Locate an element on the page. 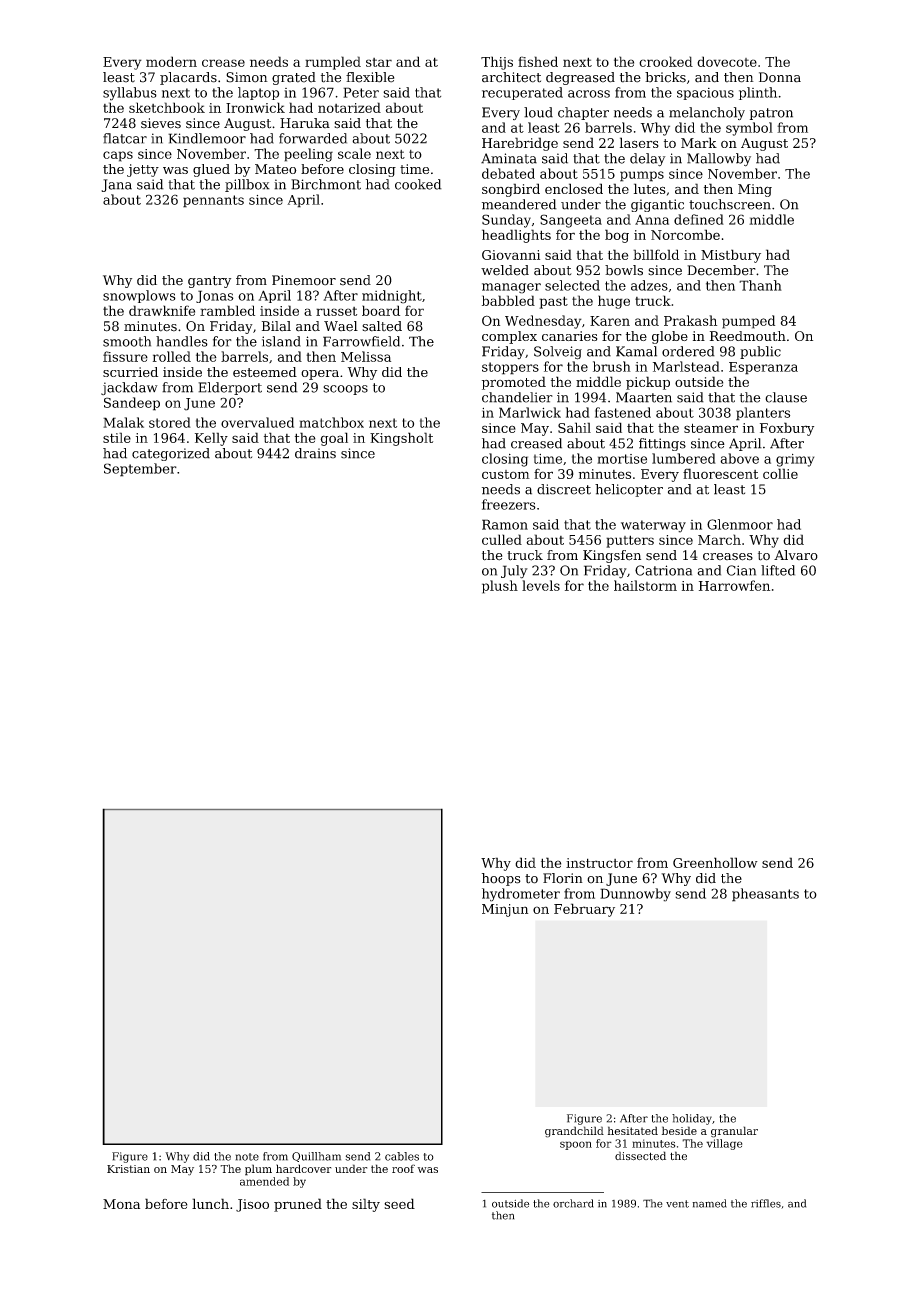 Image resolution: width=924 pixels, height=1308 pixels. February is located at coordinates (584, 910).
